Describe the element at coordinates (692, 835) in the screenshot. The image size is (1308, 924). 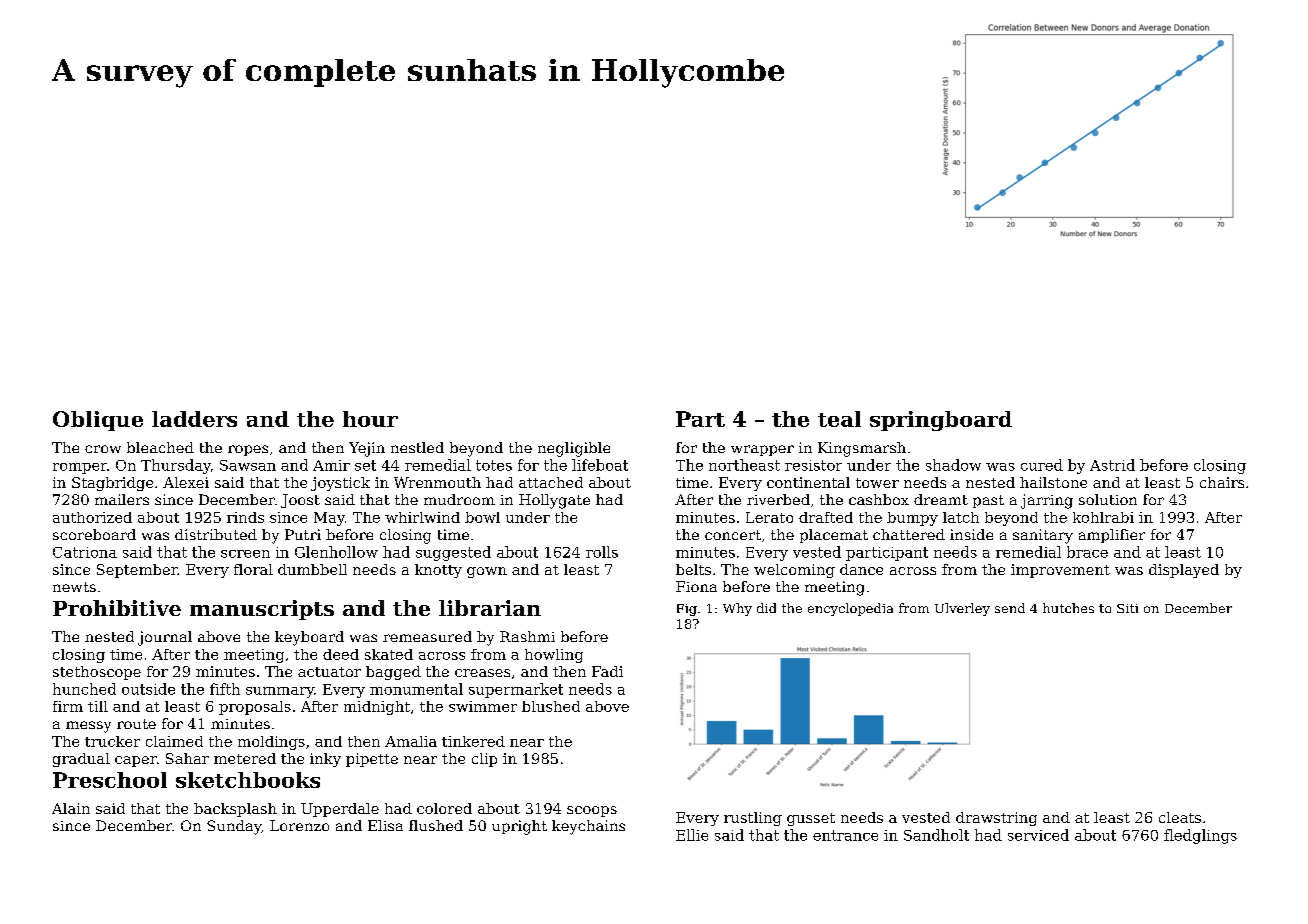
I see `Ellie` at that location.
